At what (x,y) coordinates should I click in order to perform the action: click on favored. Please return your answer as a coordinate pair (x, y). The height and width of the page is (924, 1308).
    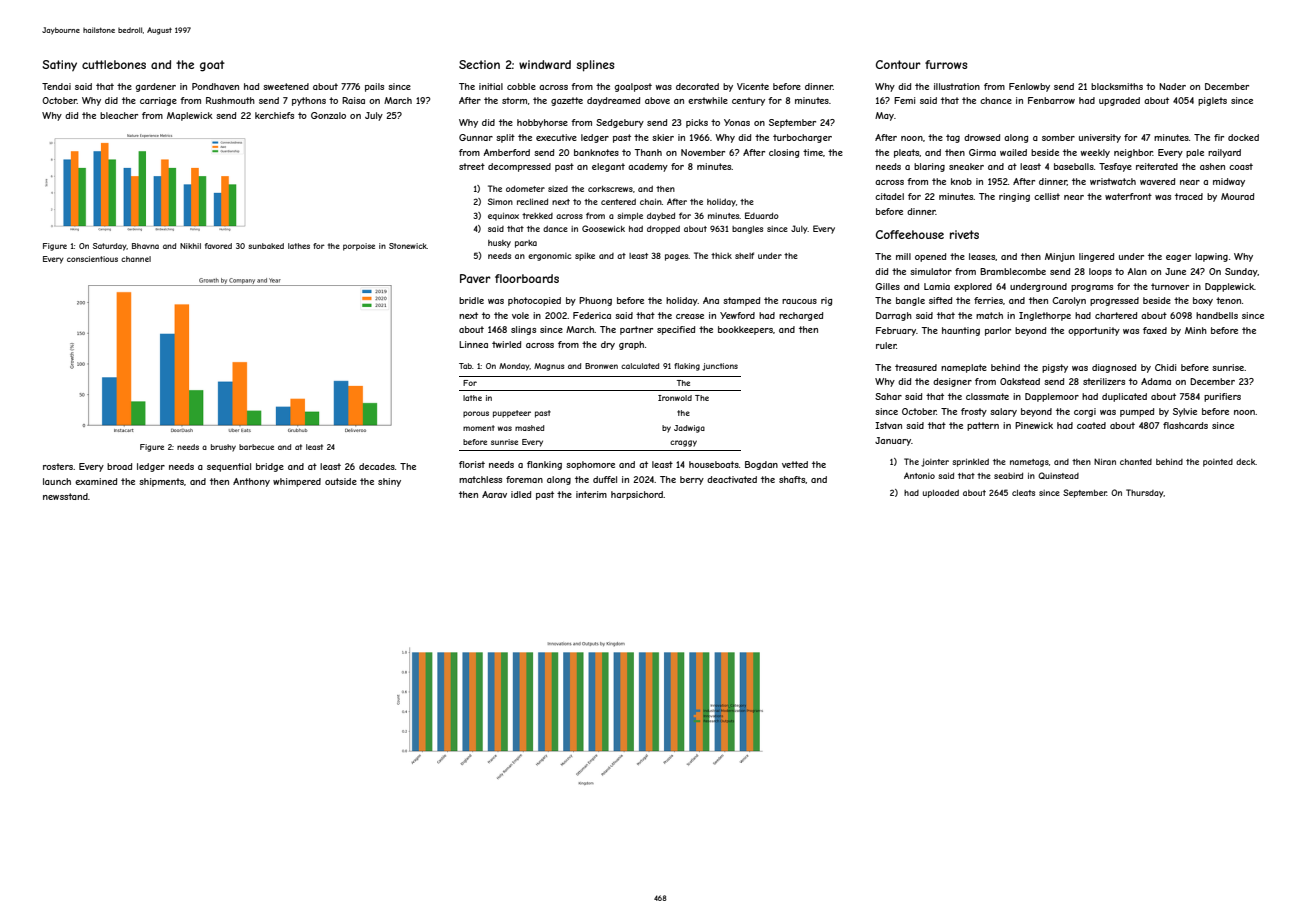
    Looking at the image, I should click on (218, 246).
